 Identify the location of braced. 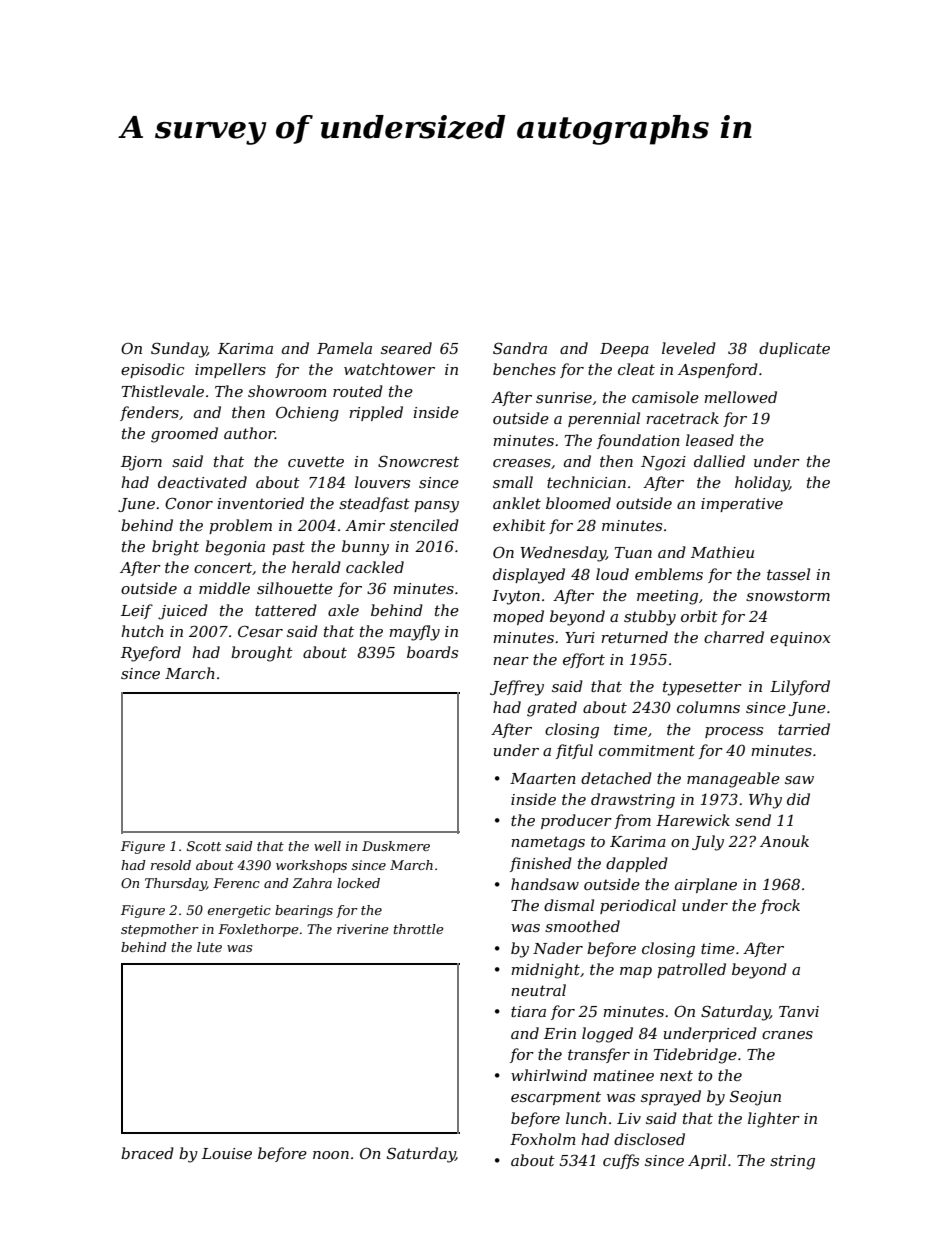
(147, 1153).
